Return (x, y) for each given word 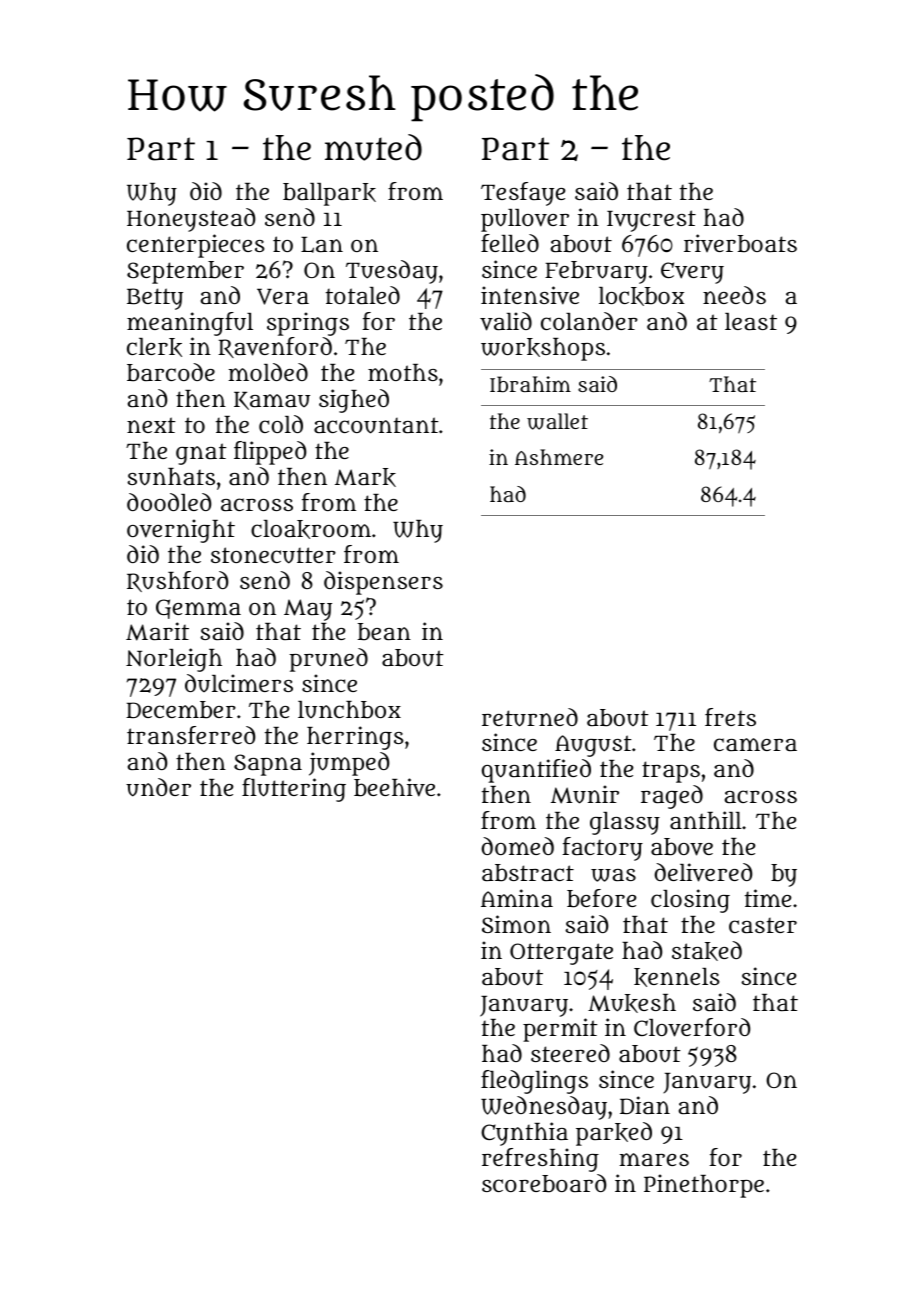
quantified (536, 771)
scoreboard (544, 1183)
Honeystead (191, 220)
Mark (365, 477)
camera (755, 744)
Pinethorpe (704, 1186)
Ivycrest (651, 221)
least (751, 321)
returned (530, 717)
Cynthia (524, 1134)
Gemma (198, 609)
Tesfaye (523, 194)
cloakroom (311, 529)
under (158, 787)
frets (730, 717)
